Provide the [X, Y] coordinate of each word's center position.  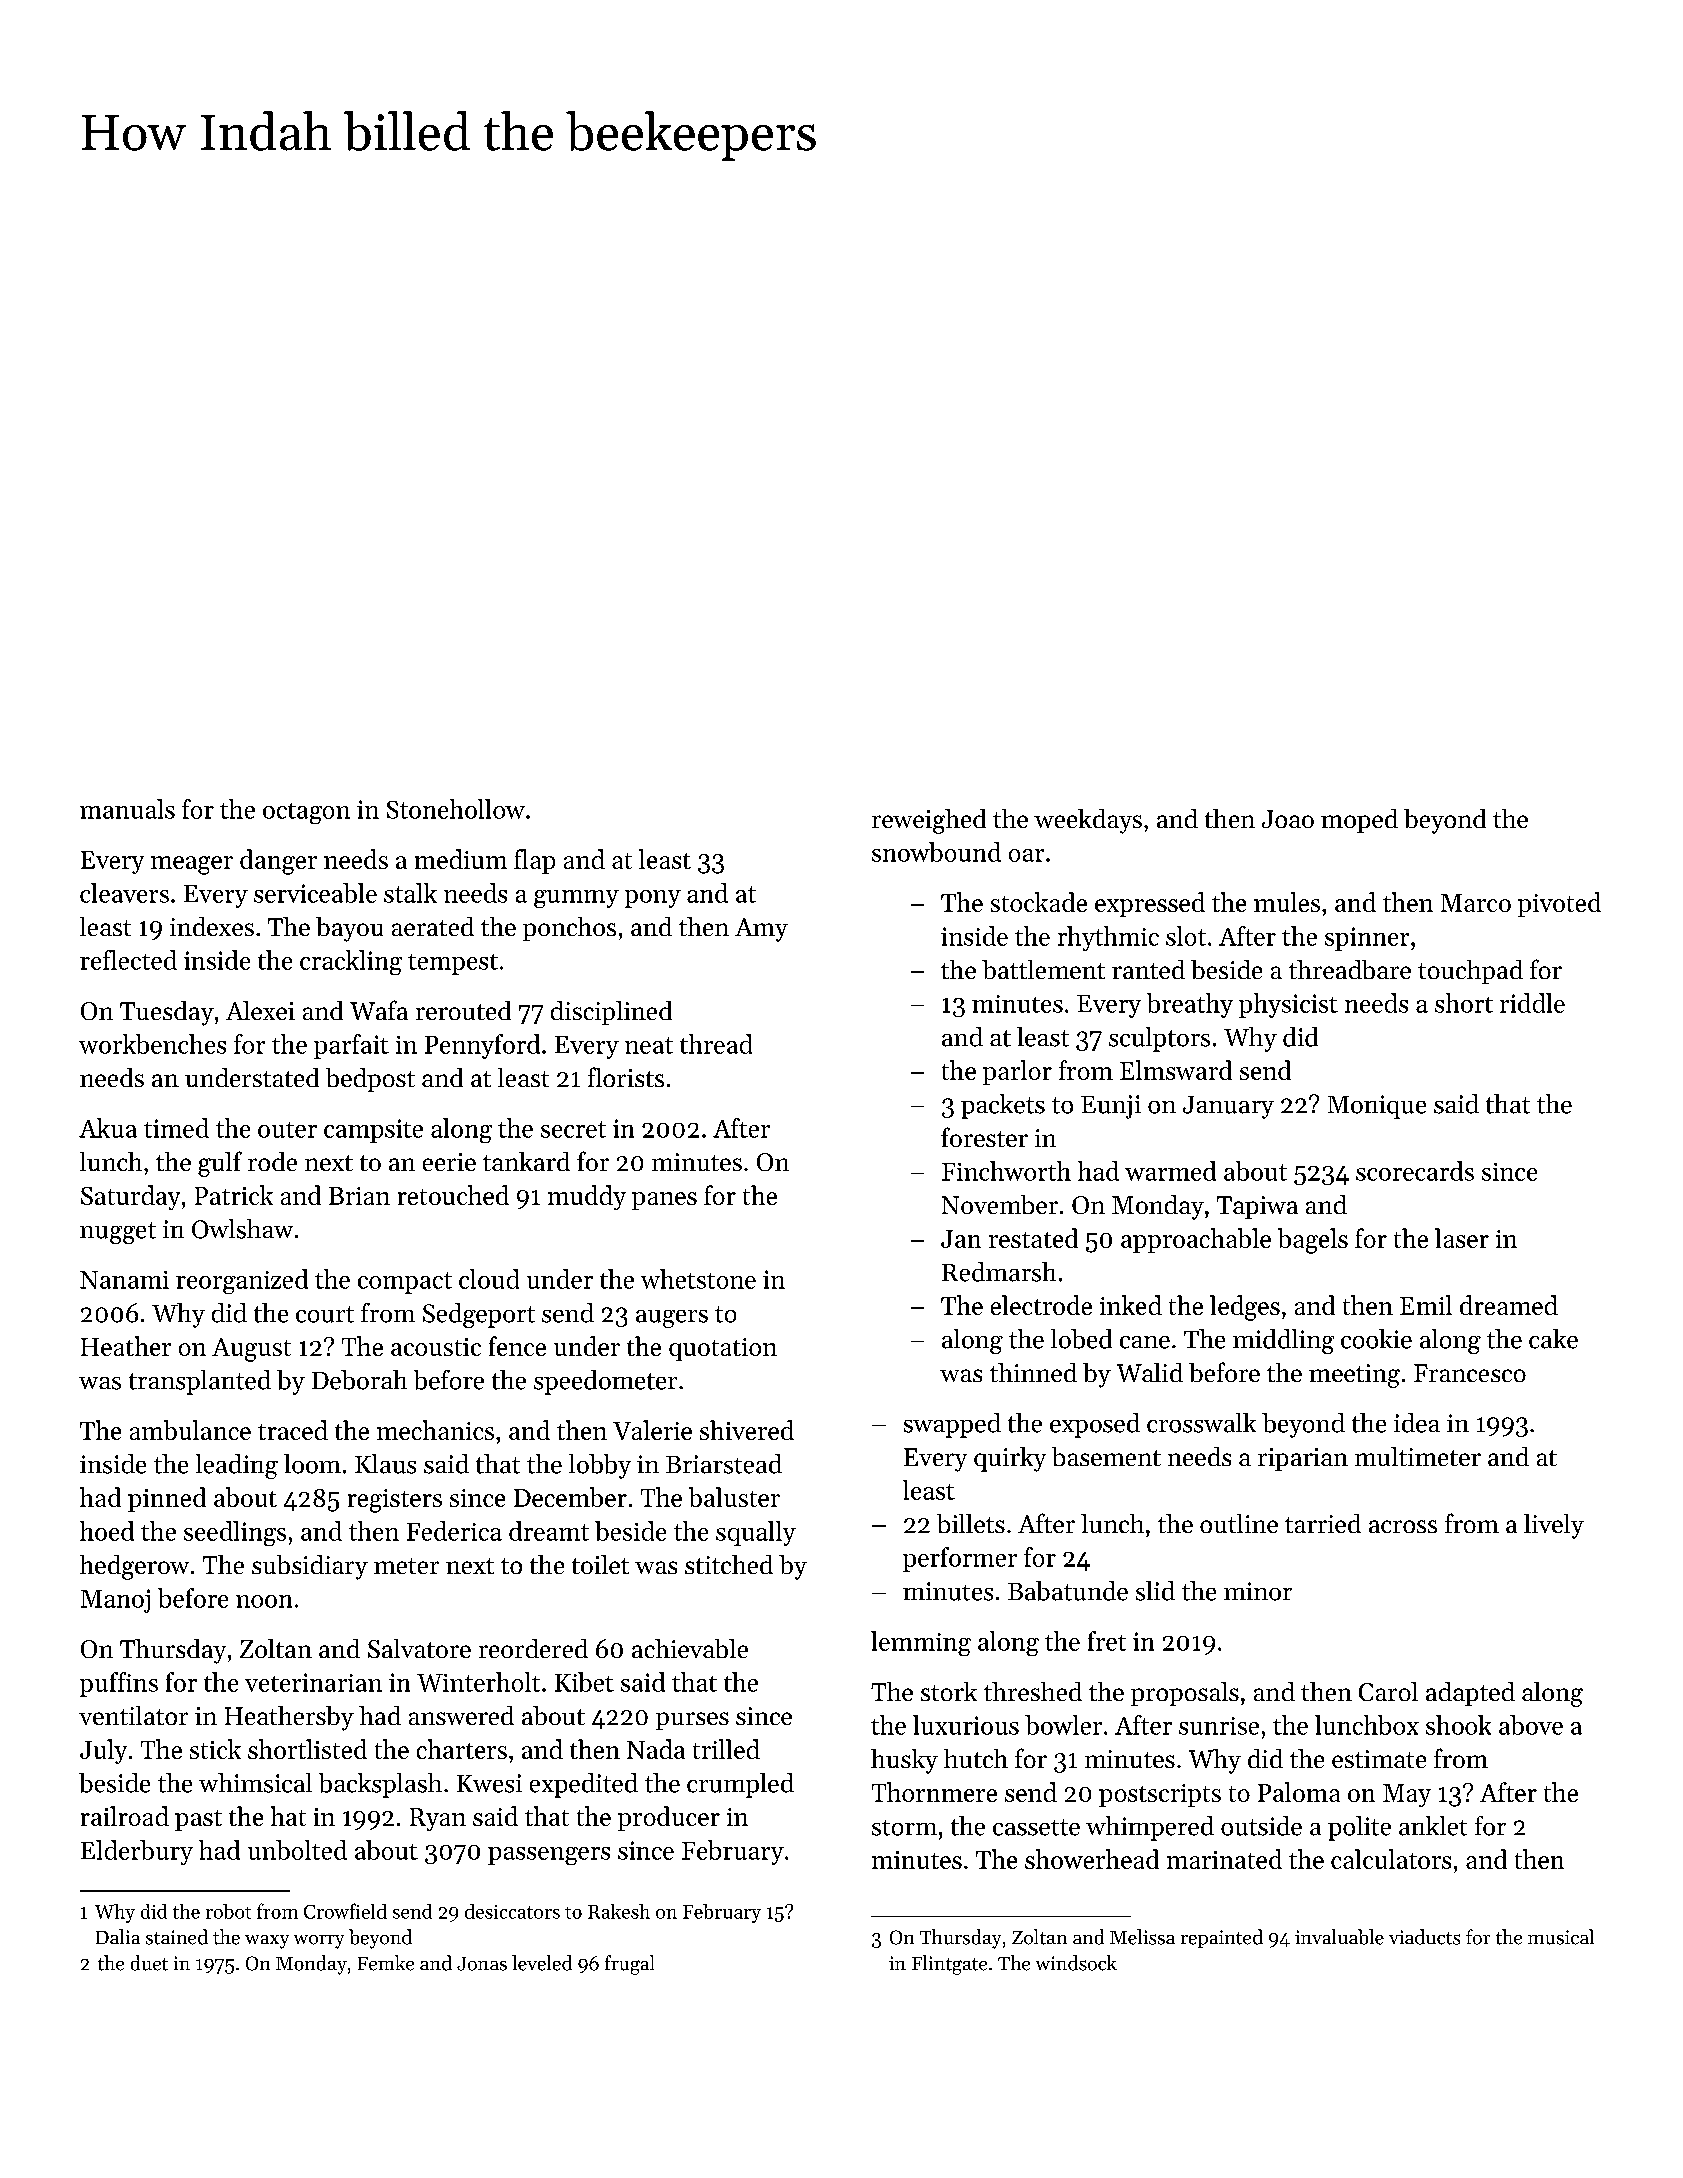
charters [462, 1749]
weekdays [1088, 821]
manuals [127, 809]
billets [971, 1523]
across [1403, 1526]
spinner [1367, 939]
